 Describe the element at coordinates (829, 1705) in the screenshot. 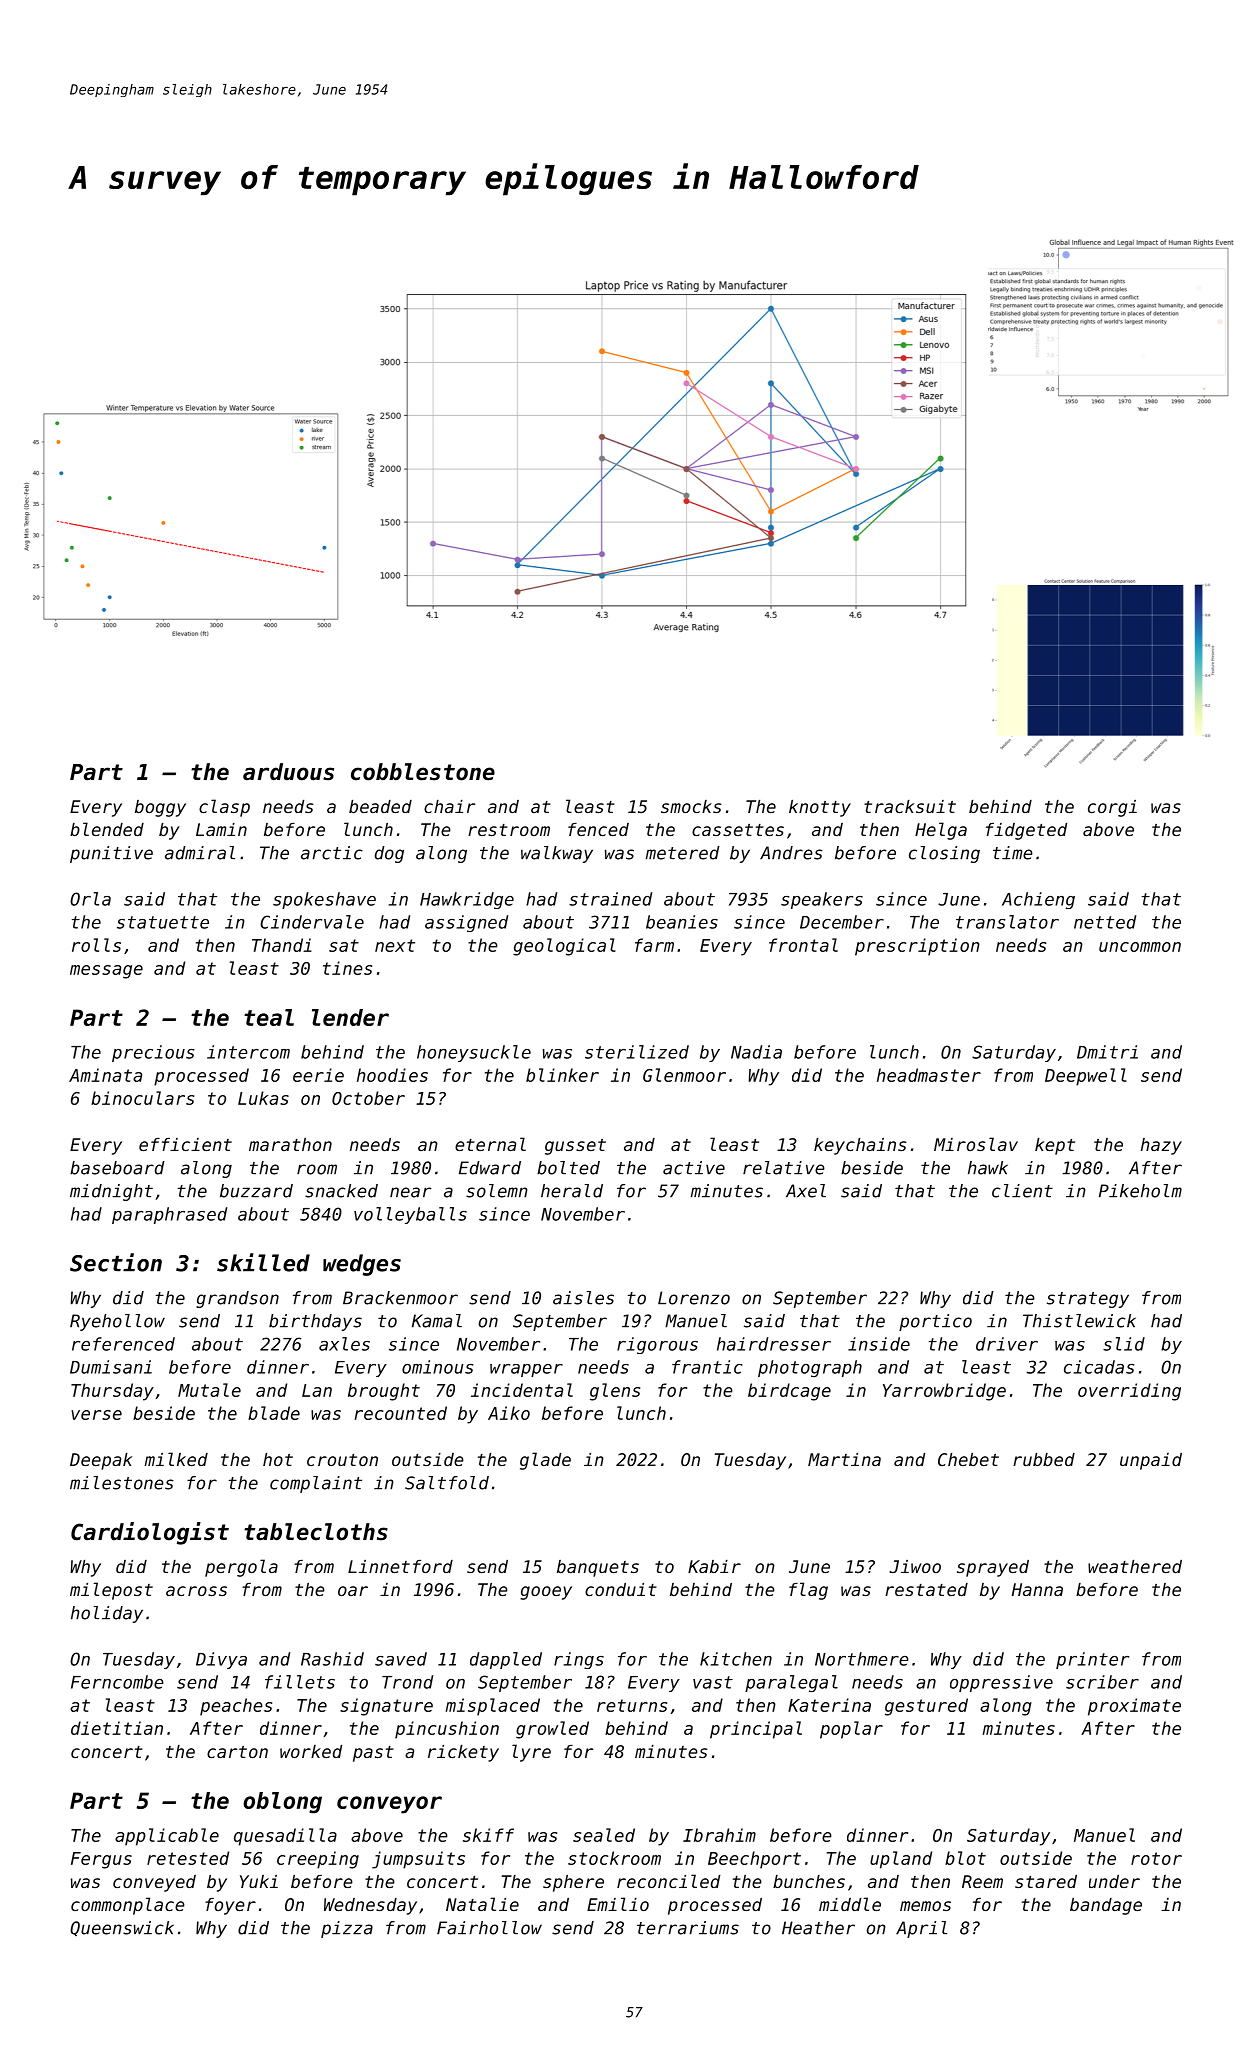

I see `Katerina` at that location.
